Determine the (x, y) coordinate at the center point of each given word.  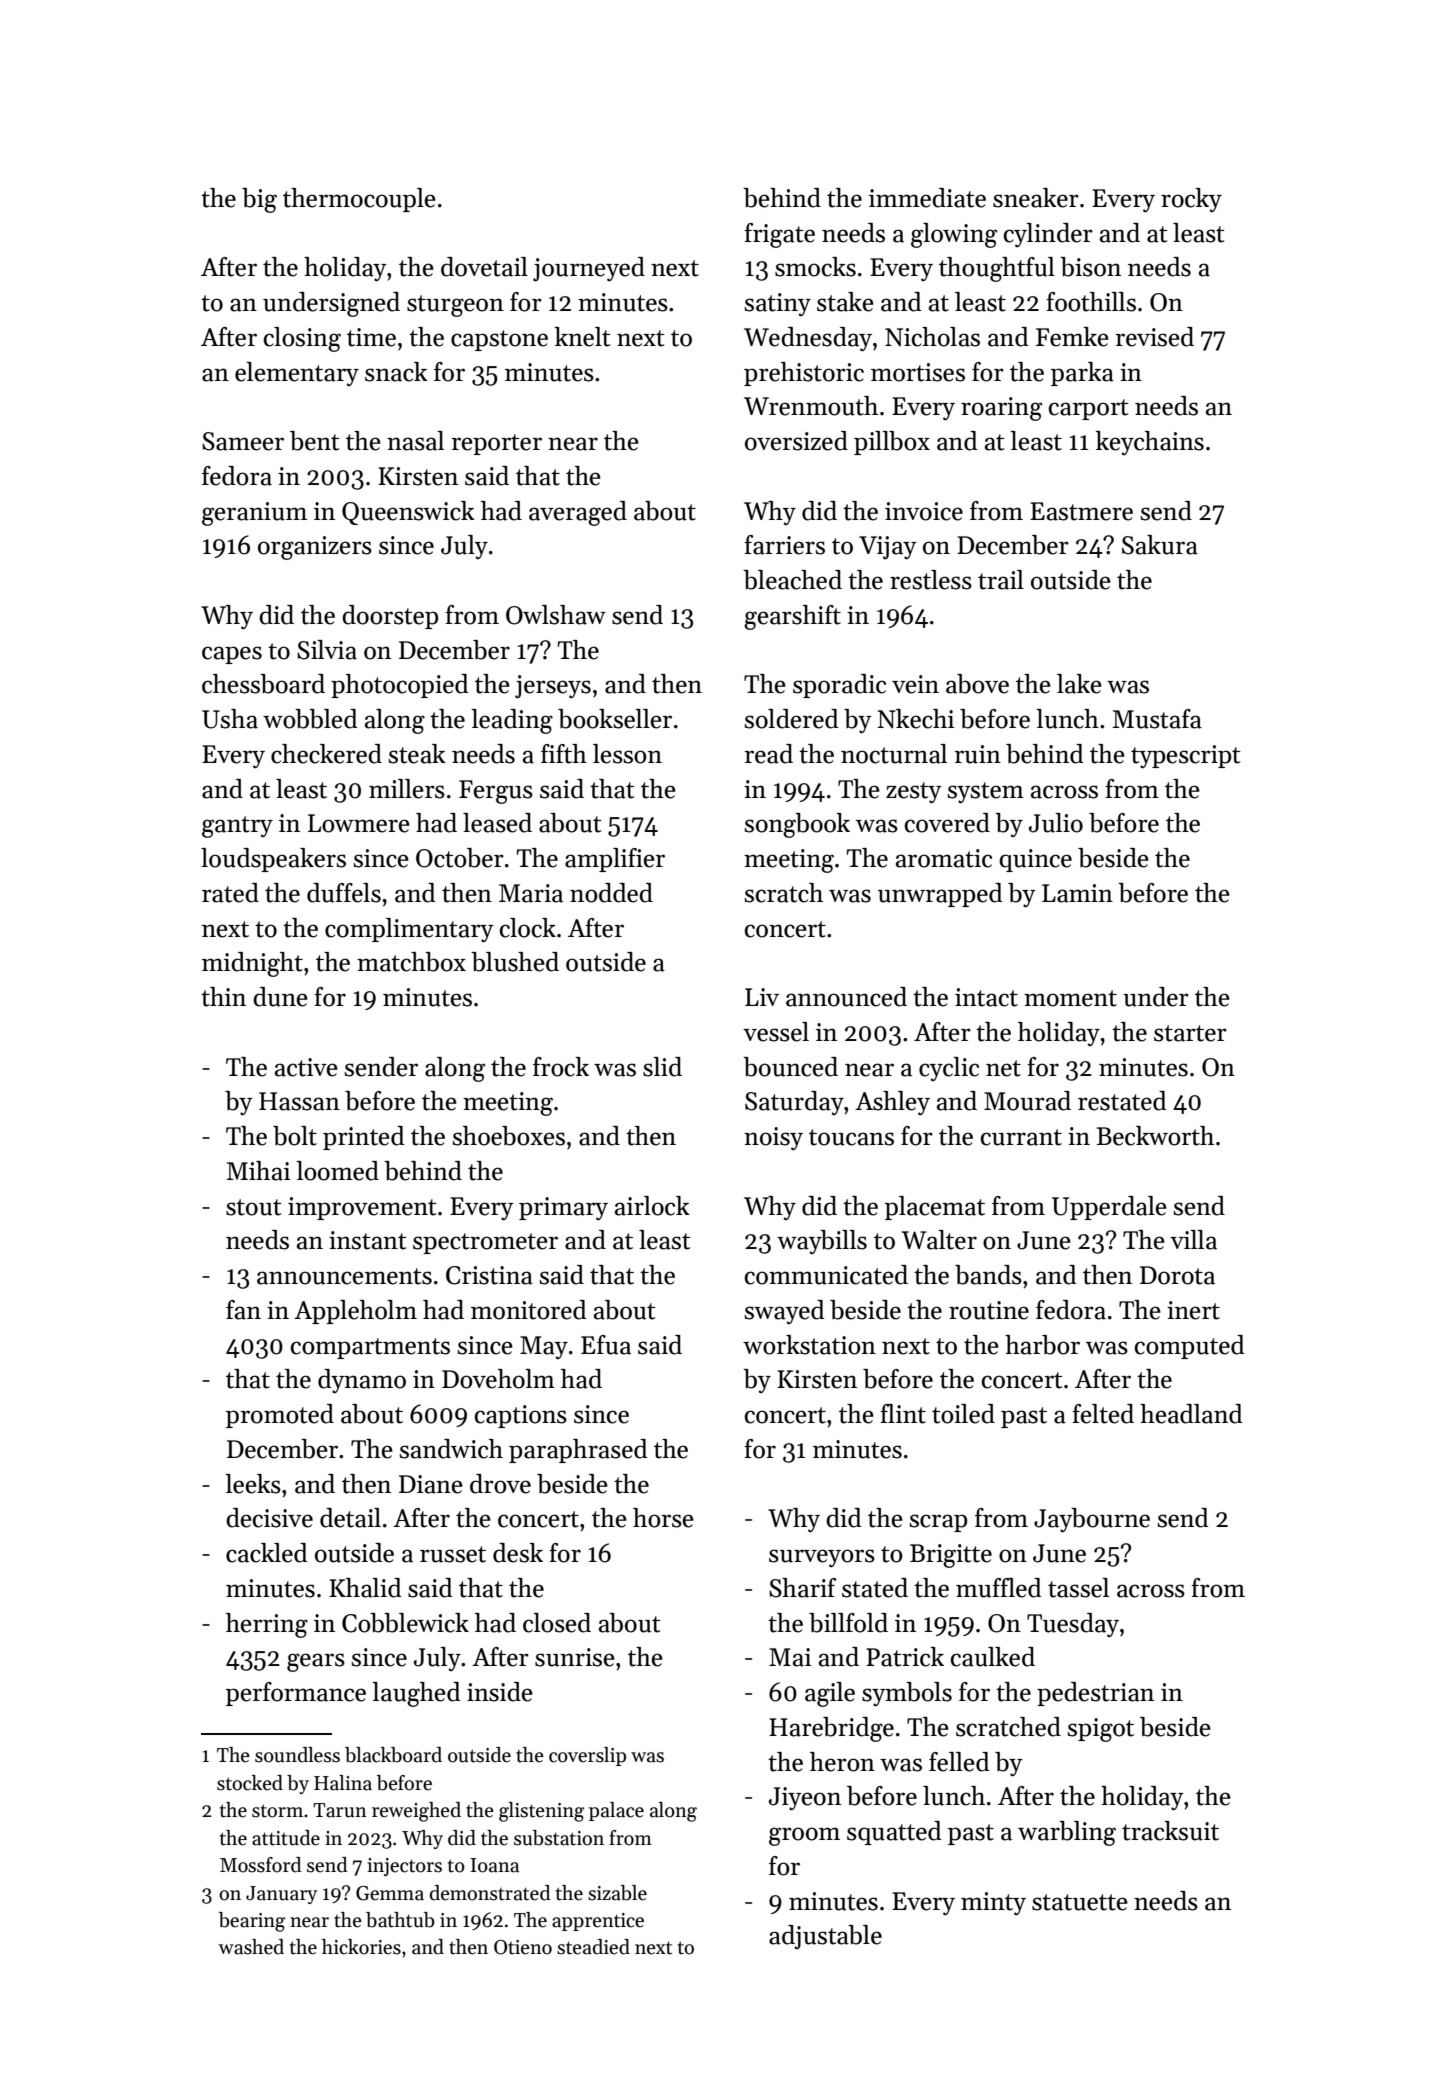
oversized (796, 441)
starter (1190, 1033)
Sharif (802, 1588)
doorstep (390, 617)
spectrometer (485, 1243)
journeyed (589, 269)
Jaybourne (1092, 1520)
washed (251, 1947)
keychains (1149, 443)
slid (662, 1067)
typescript (1186, 756)
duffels (344, 893)
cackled (267, 1553)
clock (528, 928)
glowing (954, 235)
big (259, 200)
